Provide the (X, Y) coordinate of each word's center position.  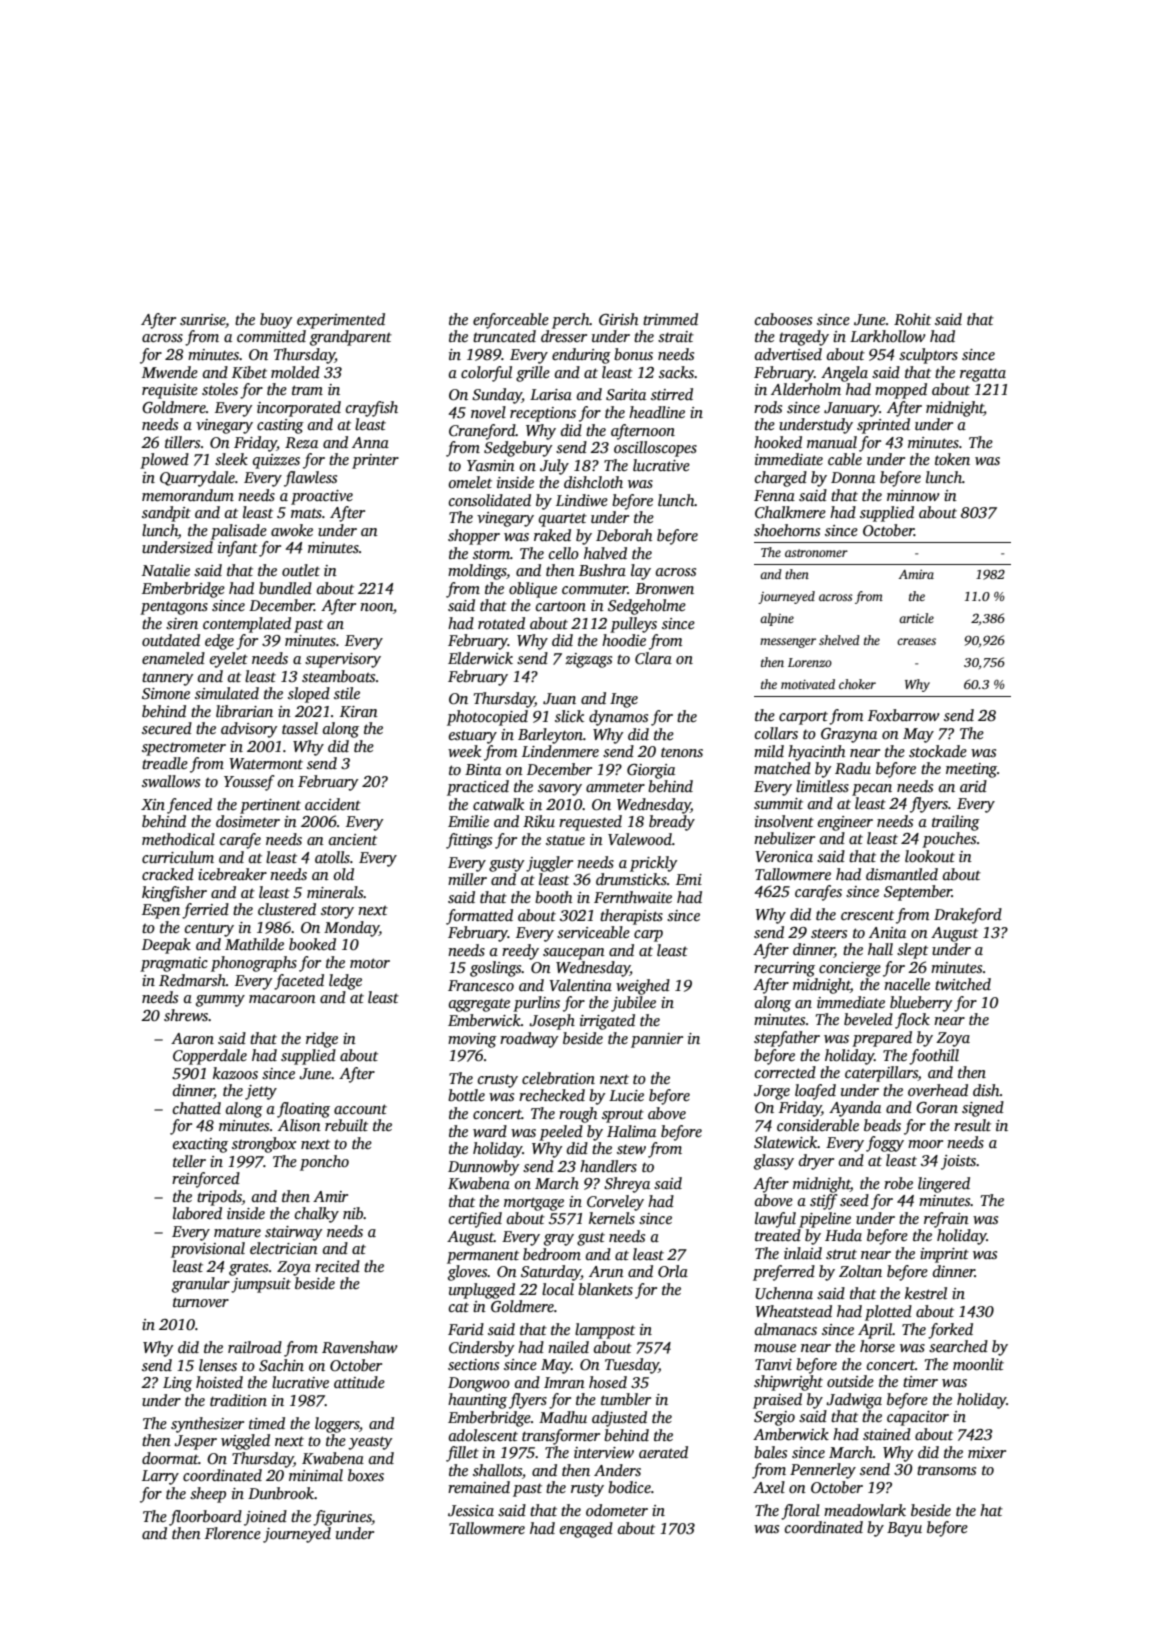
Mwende (170, 372)
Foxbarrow (904, 715)
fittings (469, 841)
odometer (617, 1510)
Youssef (249, 783)
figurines (342, 1518)
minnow (913, 495)
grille (533, 374)
